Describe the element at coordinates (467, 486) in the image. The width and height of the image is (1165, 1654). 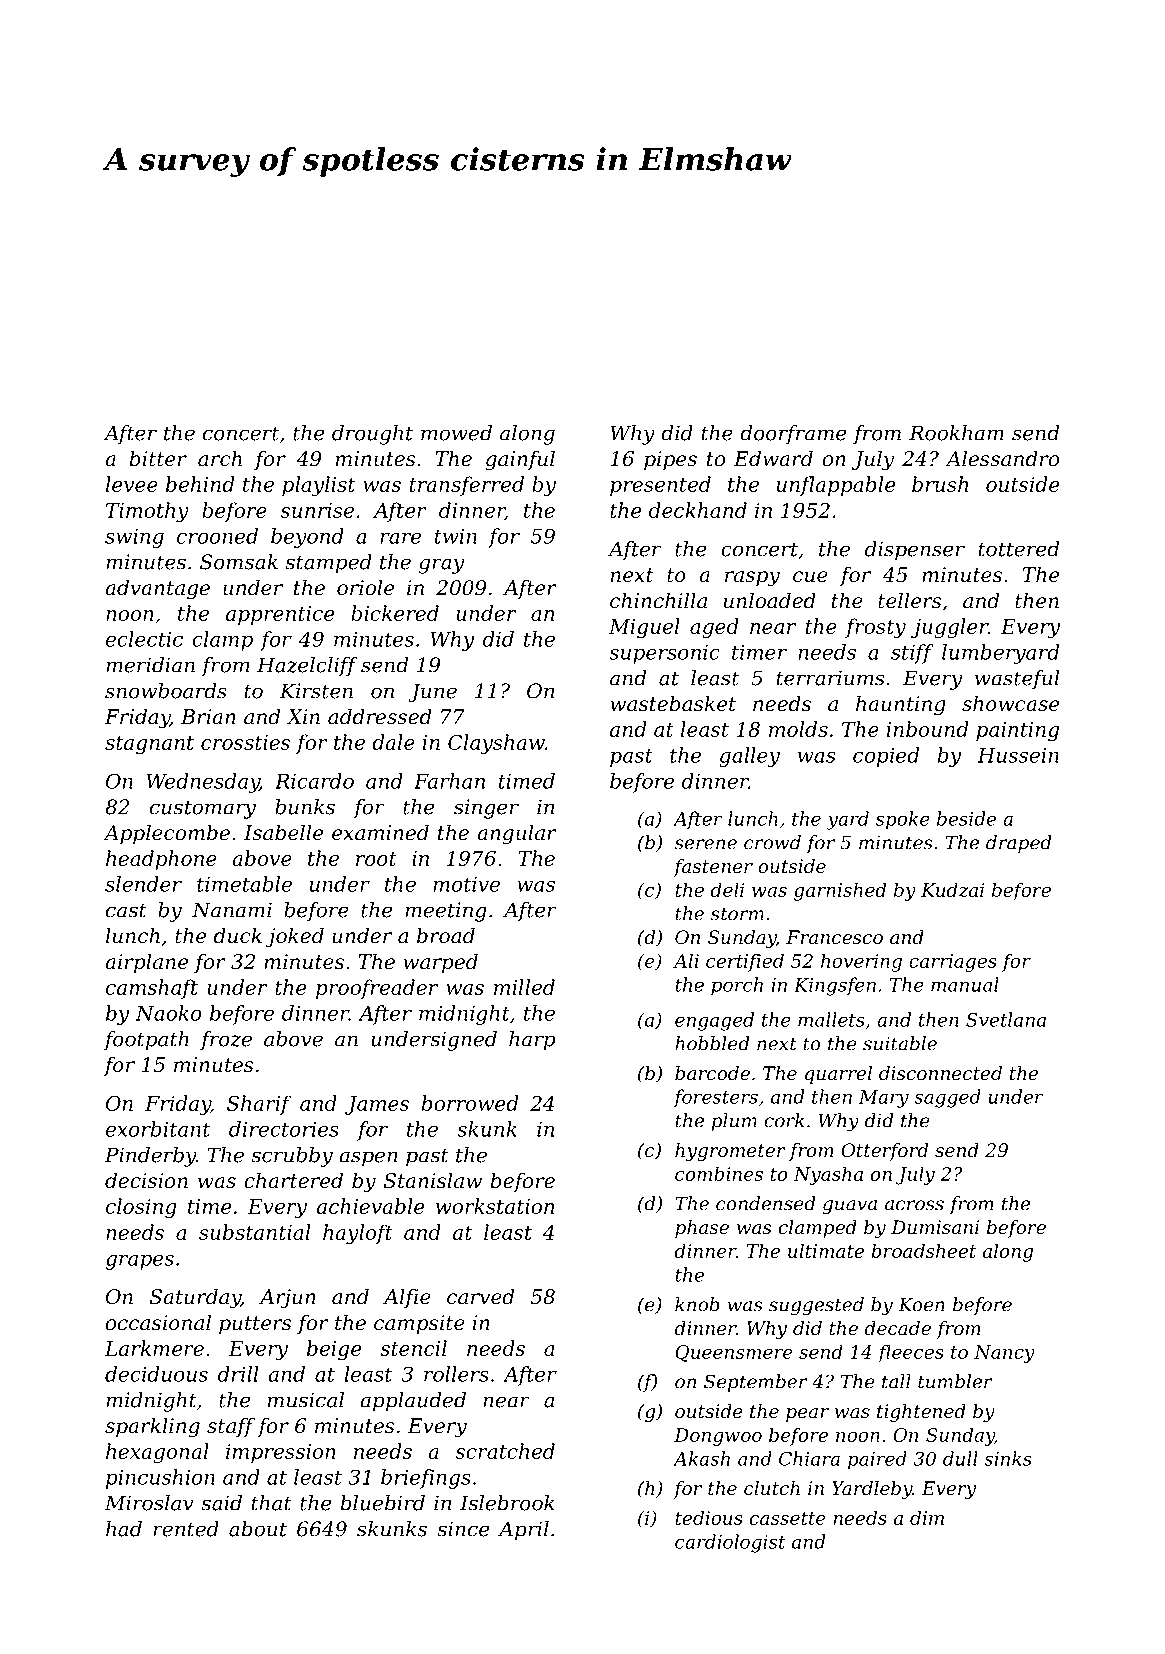
I see `transferred` at that location.
